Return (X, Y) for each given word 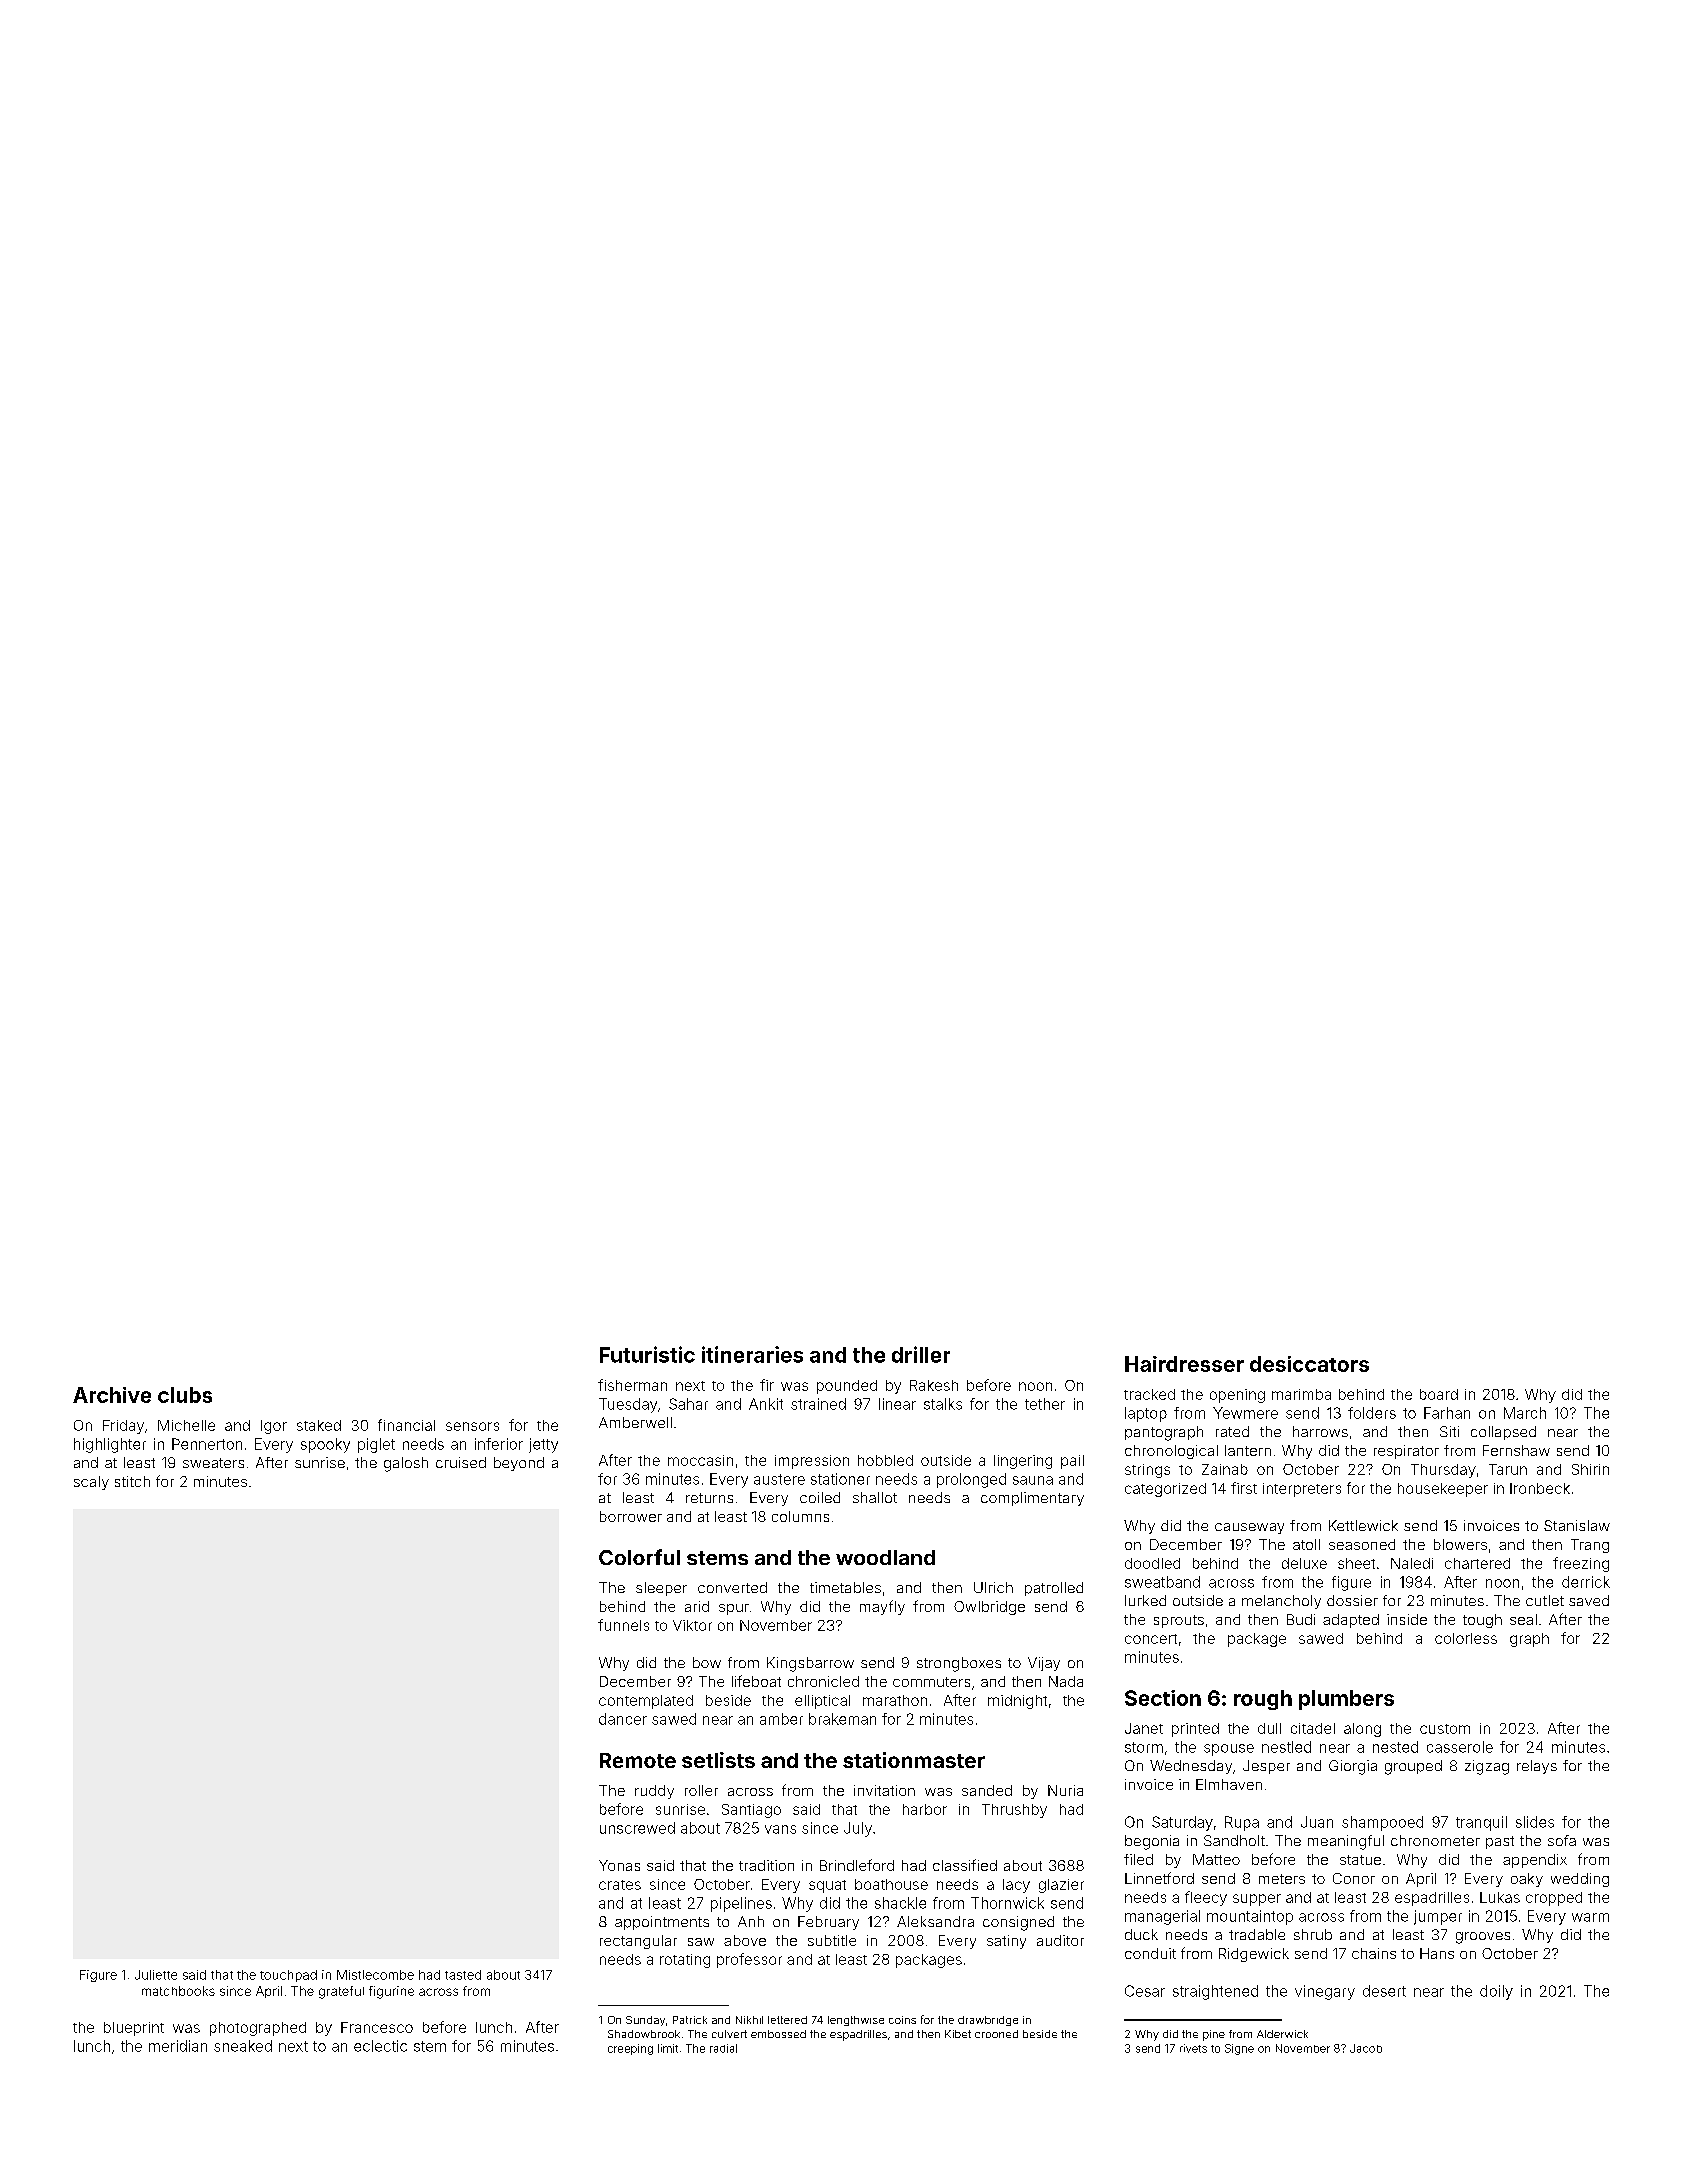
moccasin (700, 1460)
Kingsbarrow (810, 1664)
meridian (178, 2046)
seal (1523, 1619)
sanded (987, 1790)
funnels (623, 1625)
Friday (123, 1427)
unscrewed (637, 1828)
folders (1372, 1413)
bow (707, 1662)
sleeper (661, 1589)
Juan (1317, 1822)
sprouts (1179, 1621)
